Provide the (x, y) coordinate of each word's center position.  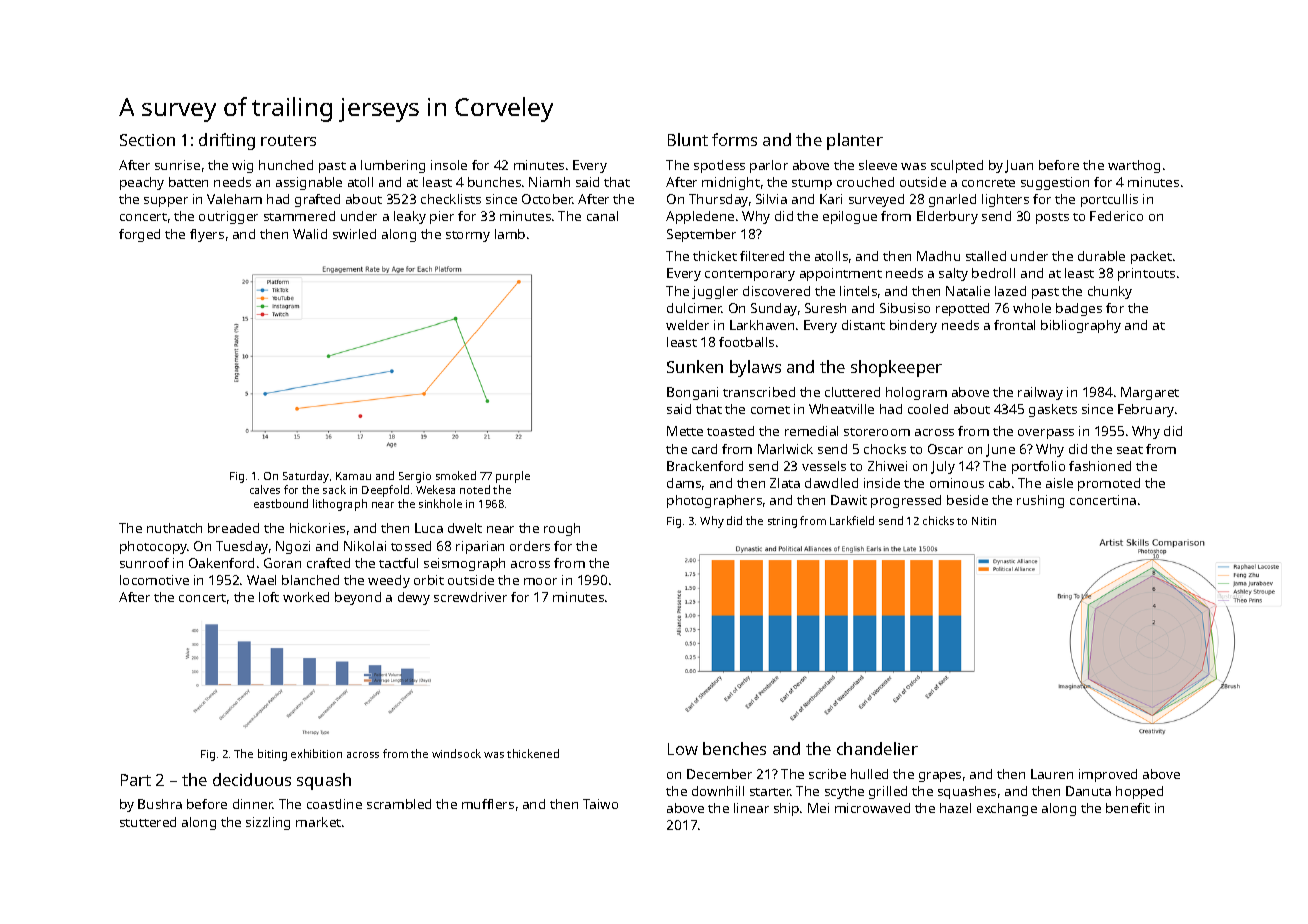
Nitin (984, 521)
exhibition (316, 753)
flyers (207, 235)
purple (513, 477)
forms (734, 139)
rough (562, 529)
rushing (1040, 501)
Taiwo (600, 804)
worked (306, 597)
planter (855, 141)
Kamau (353, 476)
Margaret (1150, 393)
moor (540, 581)
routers (288, 140)
